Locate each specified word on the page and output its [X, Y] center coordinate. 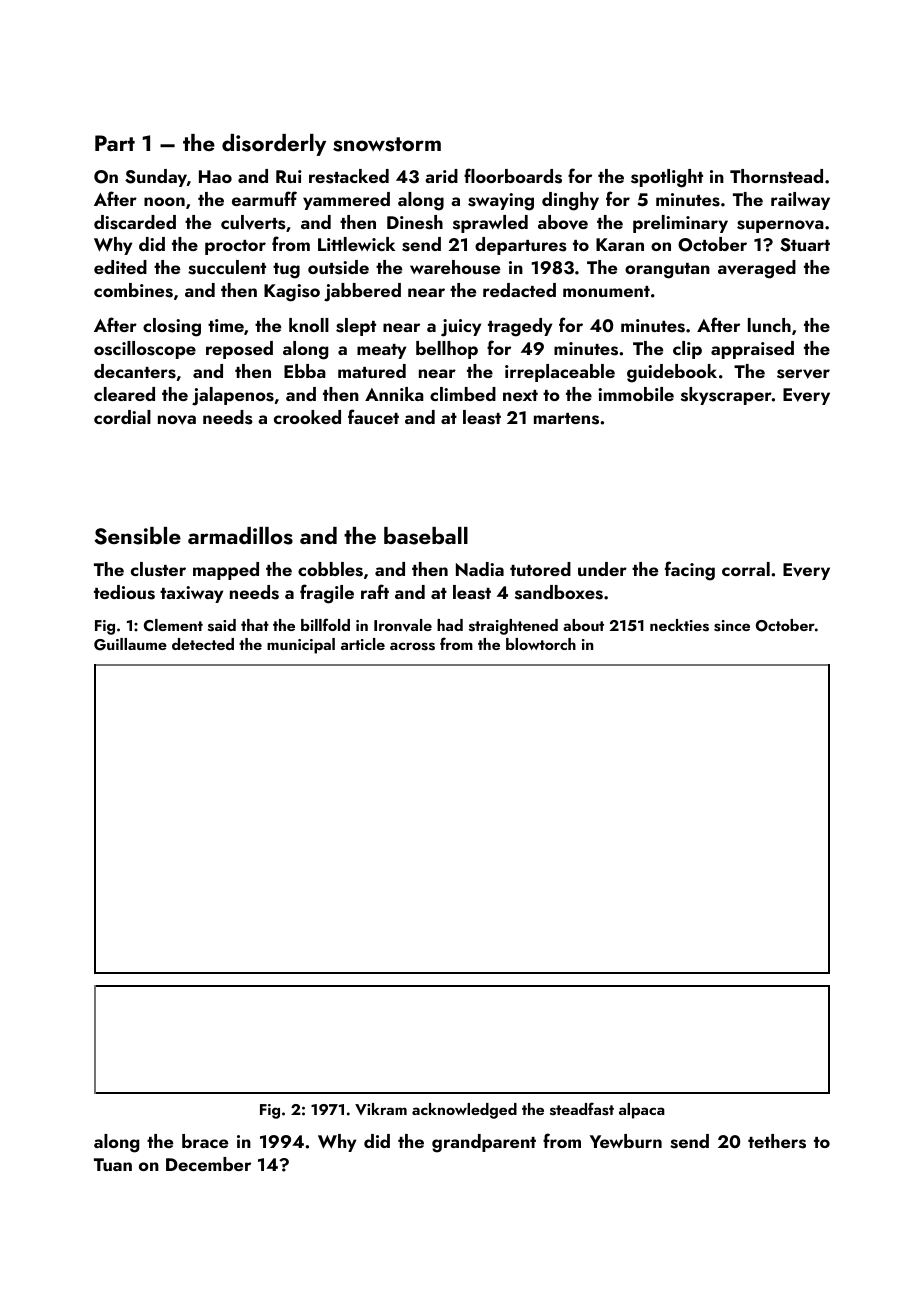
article [363, 644]
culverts [253, 222]
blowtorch [541, 644]
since [732, 626]
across [412, 646]
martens [566, 419]
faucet [373, 416]
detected [203, 644]
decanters [135, 371]
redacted [519, 290]
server [803, 374]
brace [205, 1141]
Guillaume [130, 644]
